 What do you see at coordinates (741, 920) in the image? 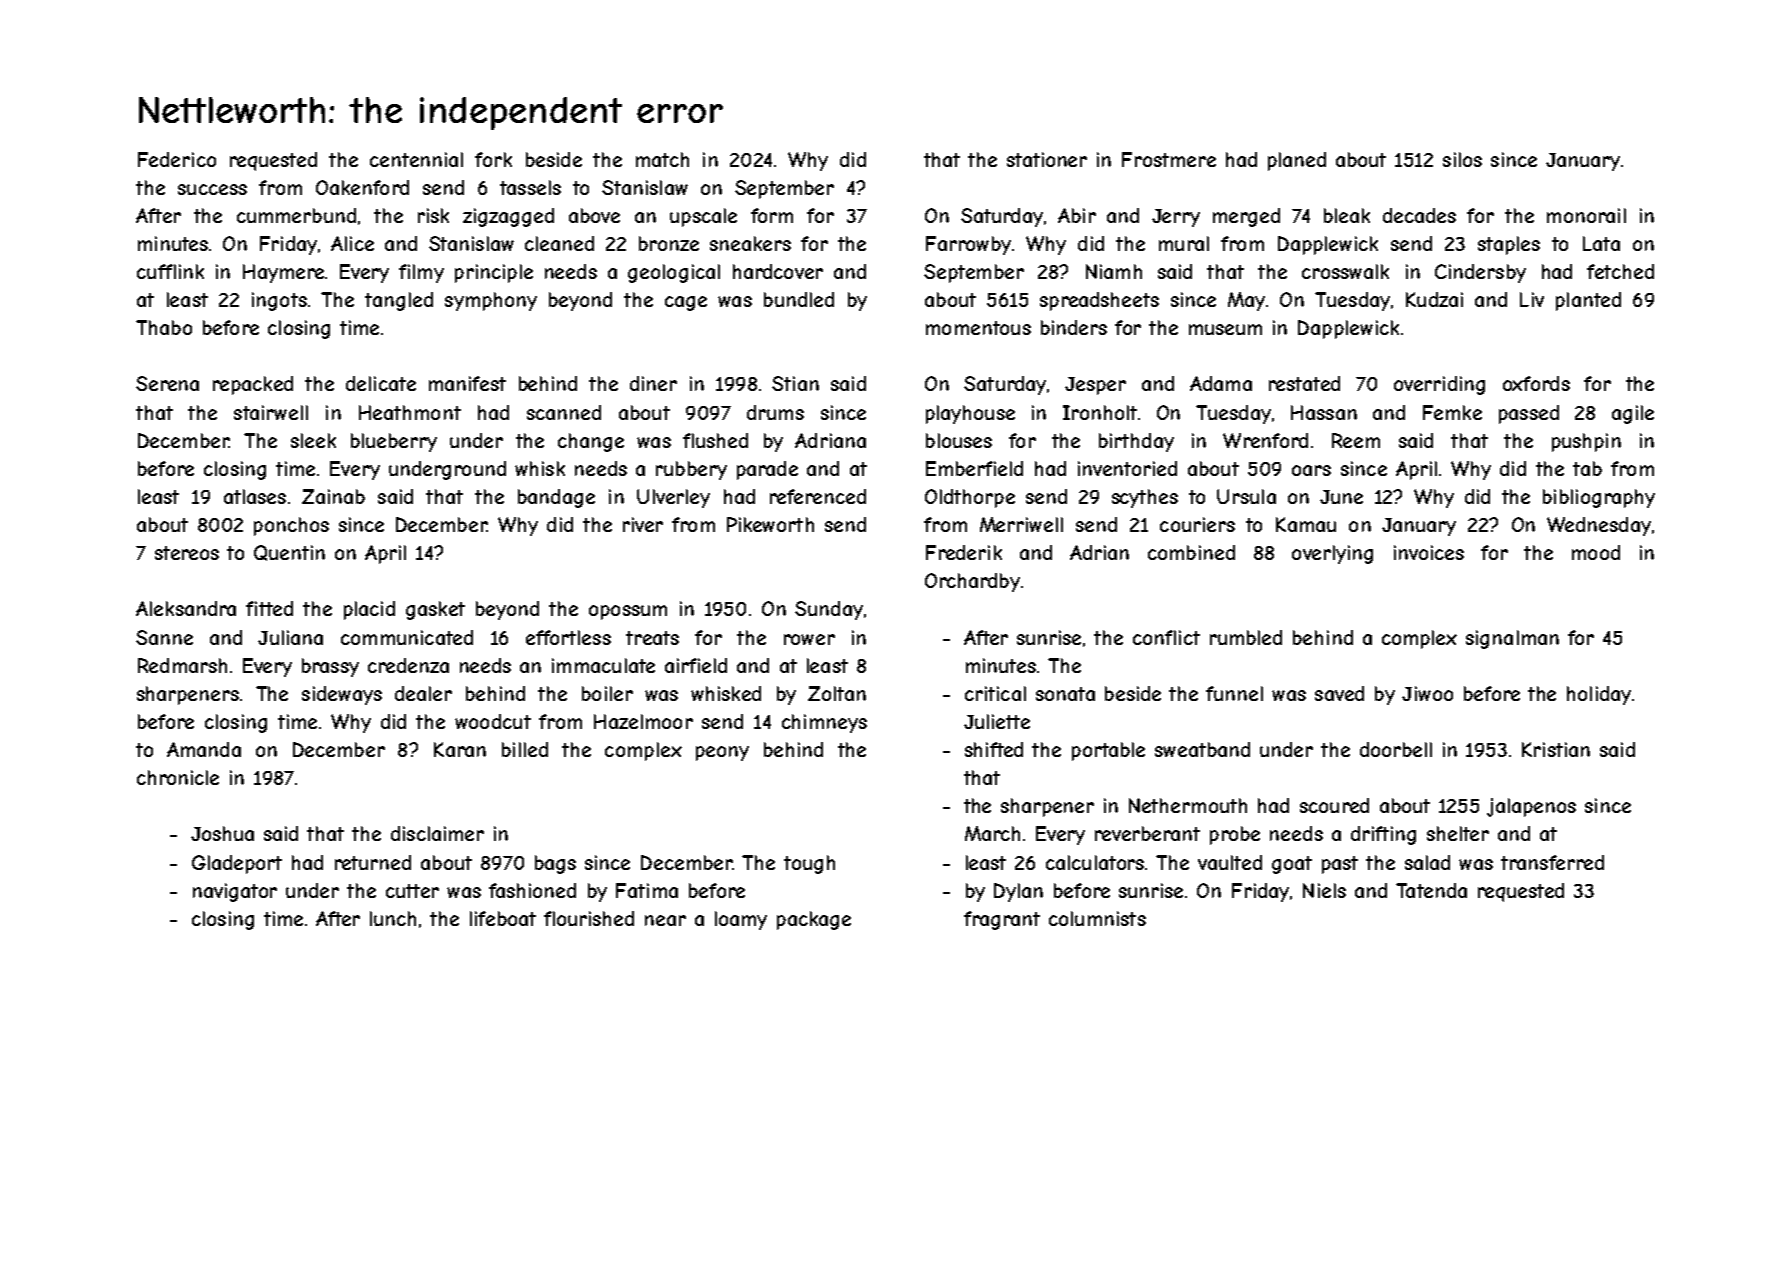
I see `loamy` at bounding box center [741, 920].
